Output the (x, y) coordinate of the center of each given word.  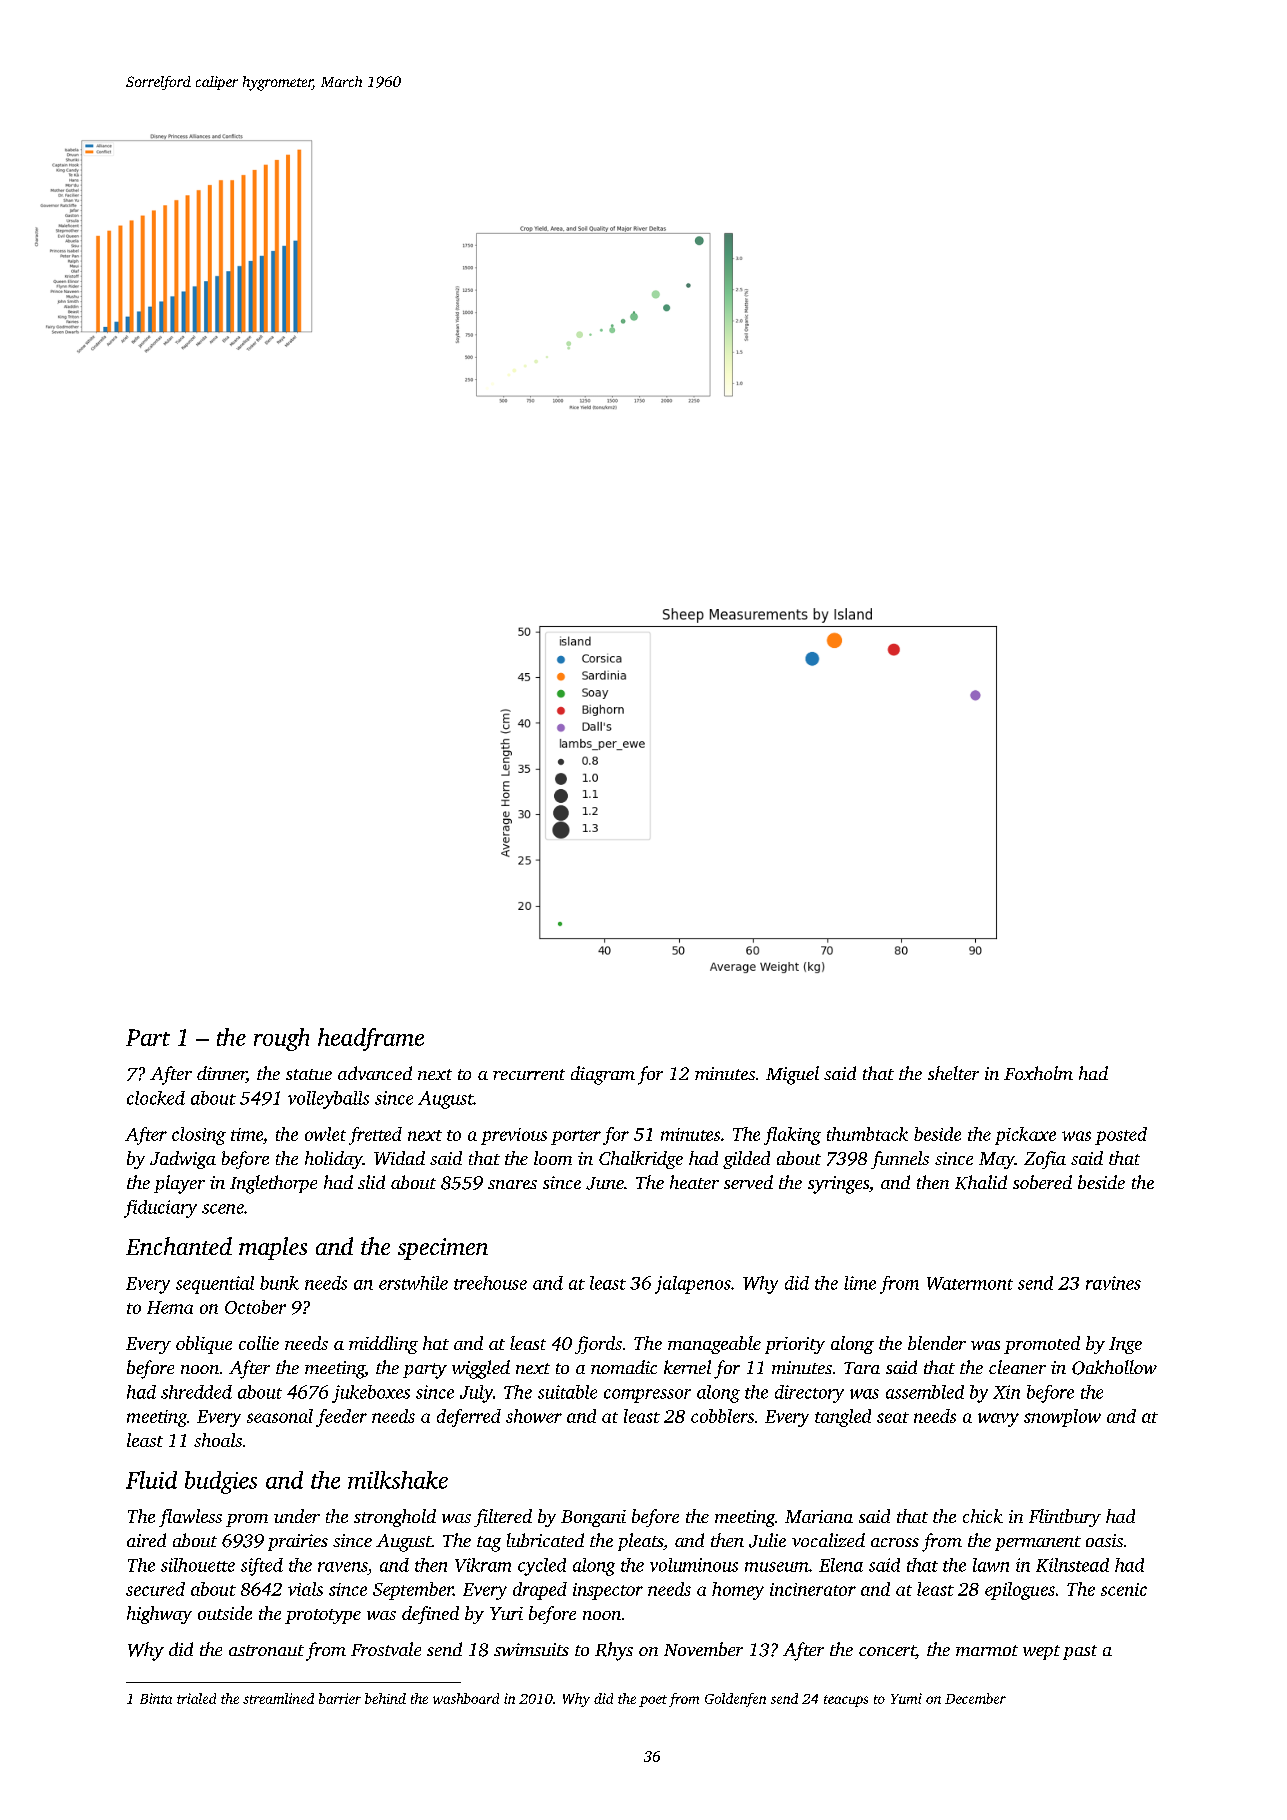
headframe (371, 1039)
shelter (953, 1073)
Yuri (506, 1613)
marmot (987, 1650)
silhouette (198, 1565)
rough (281, 1039)
